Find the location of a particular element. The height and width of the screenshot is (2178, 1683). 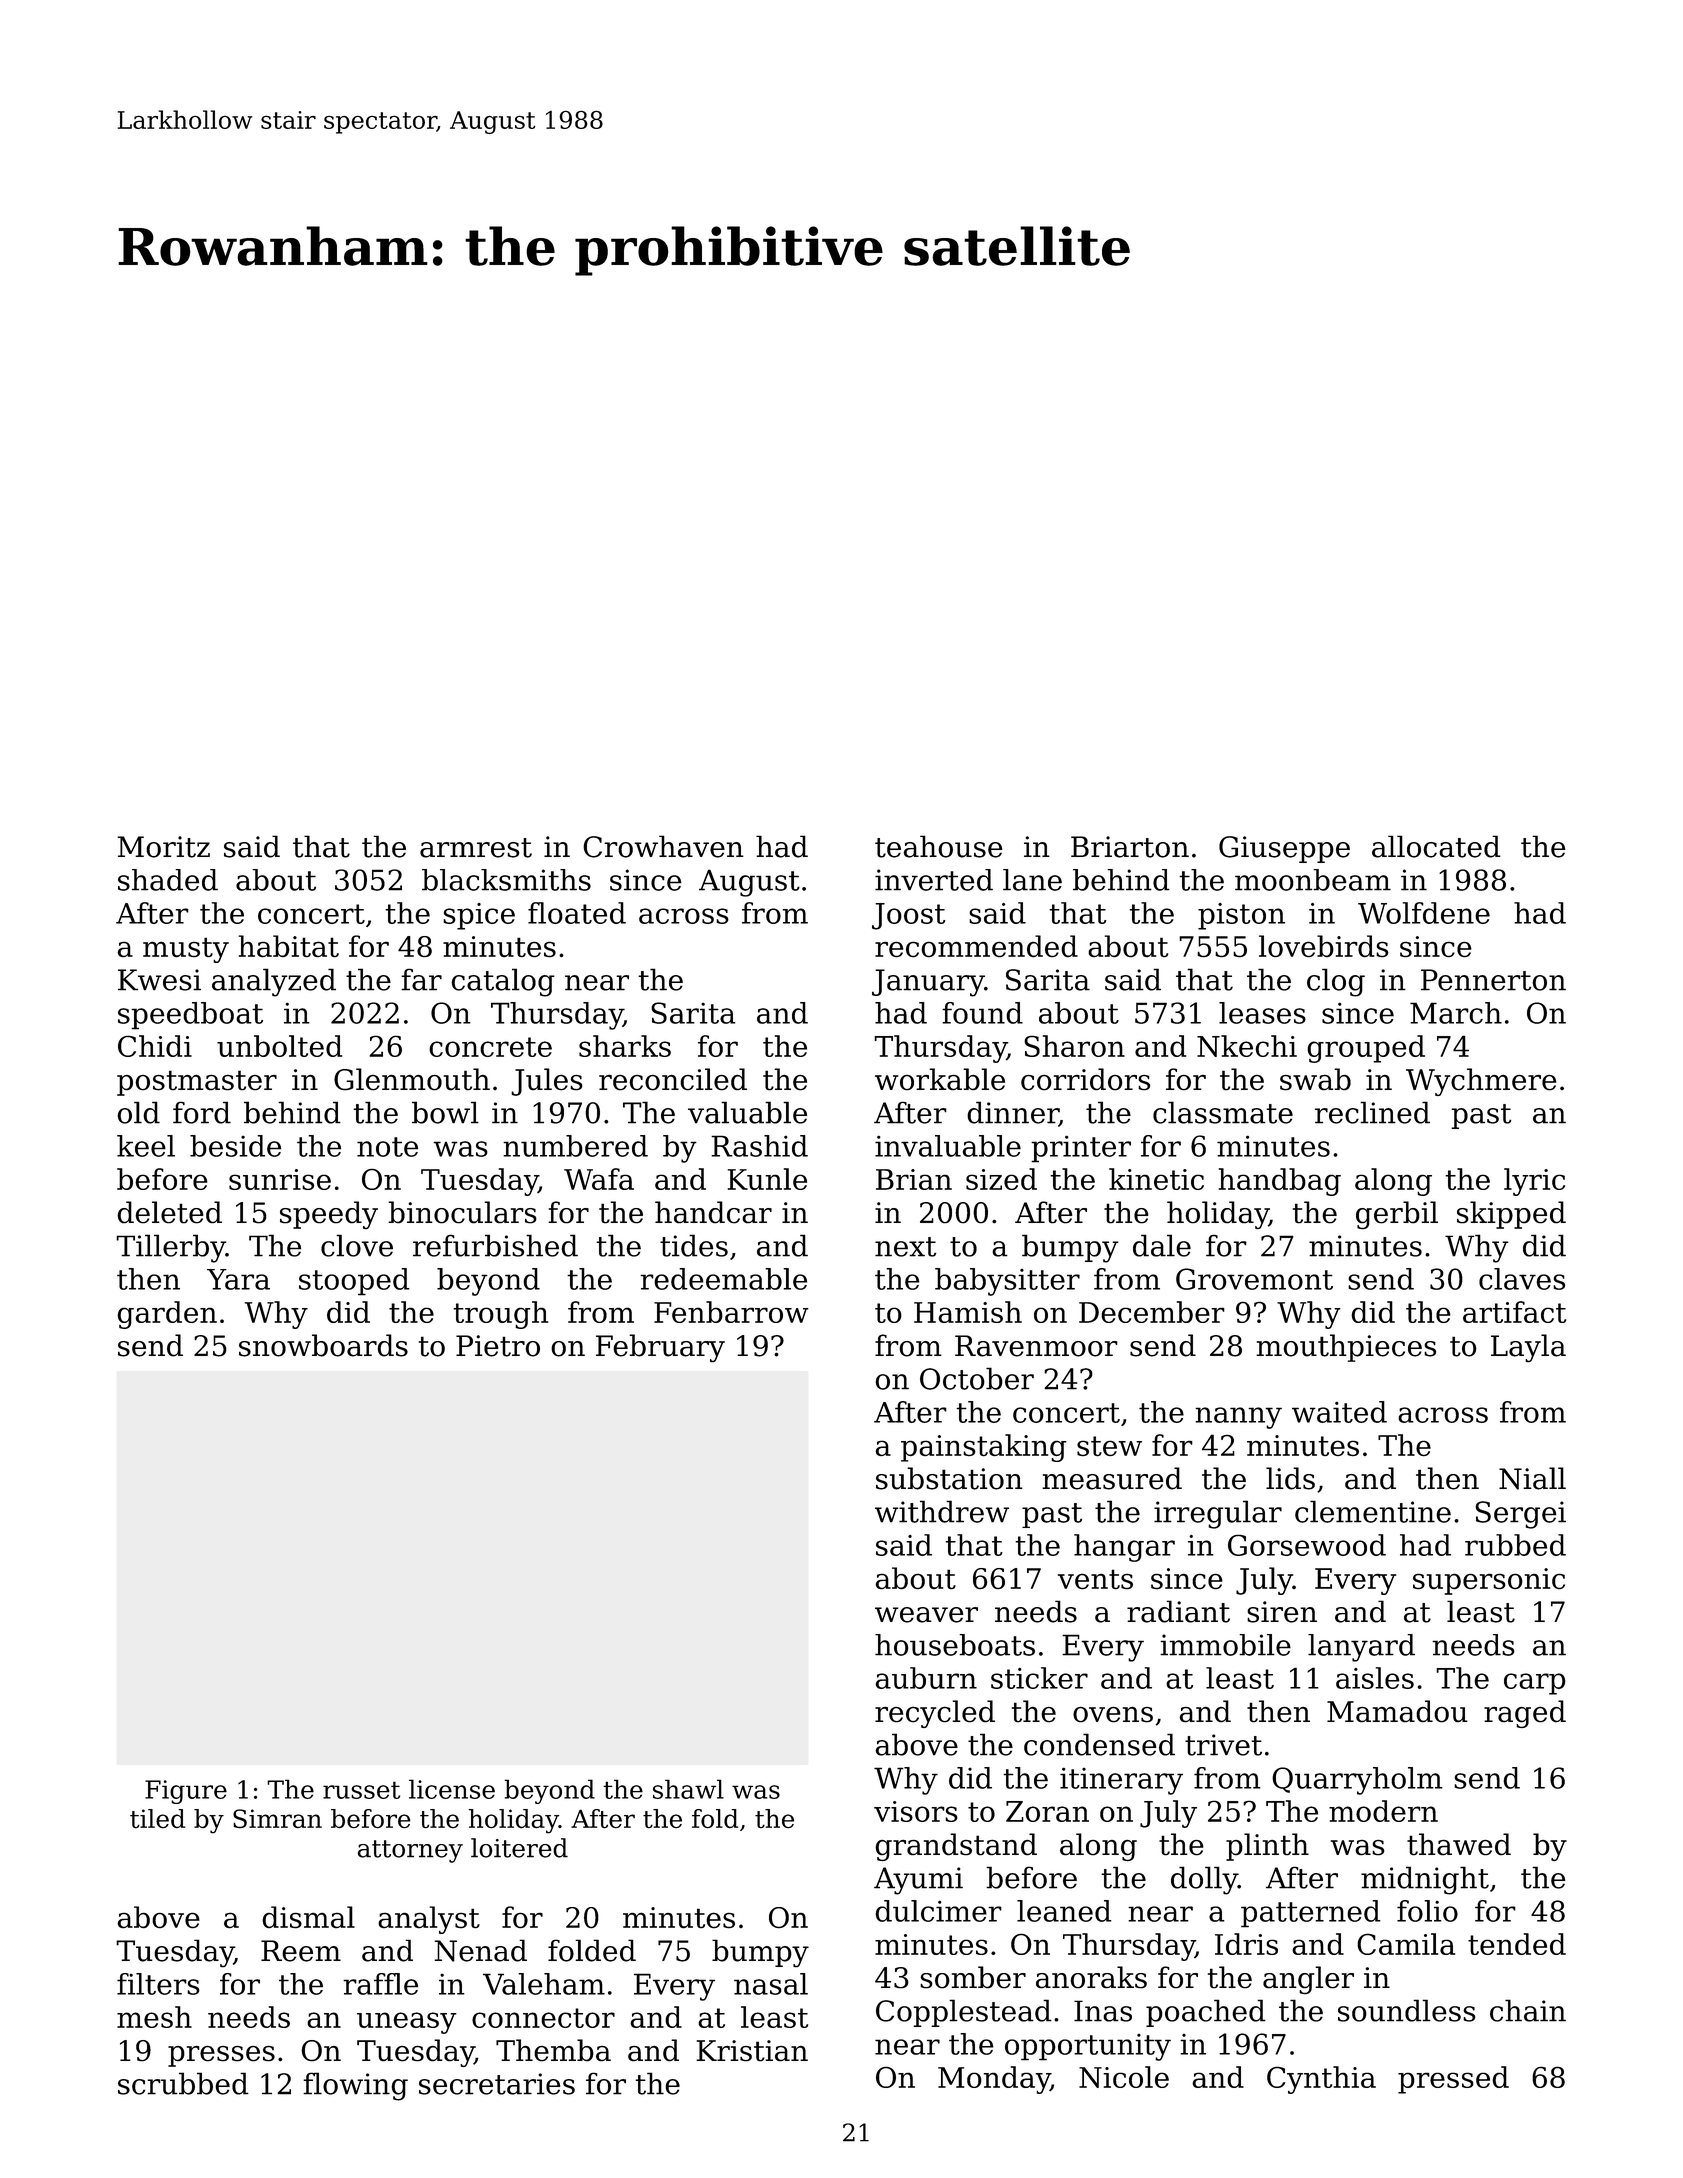

catalog is located at coordinates (503, 982).
